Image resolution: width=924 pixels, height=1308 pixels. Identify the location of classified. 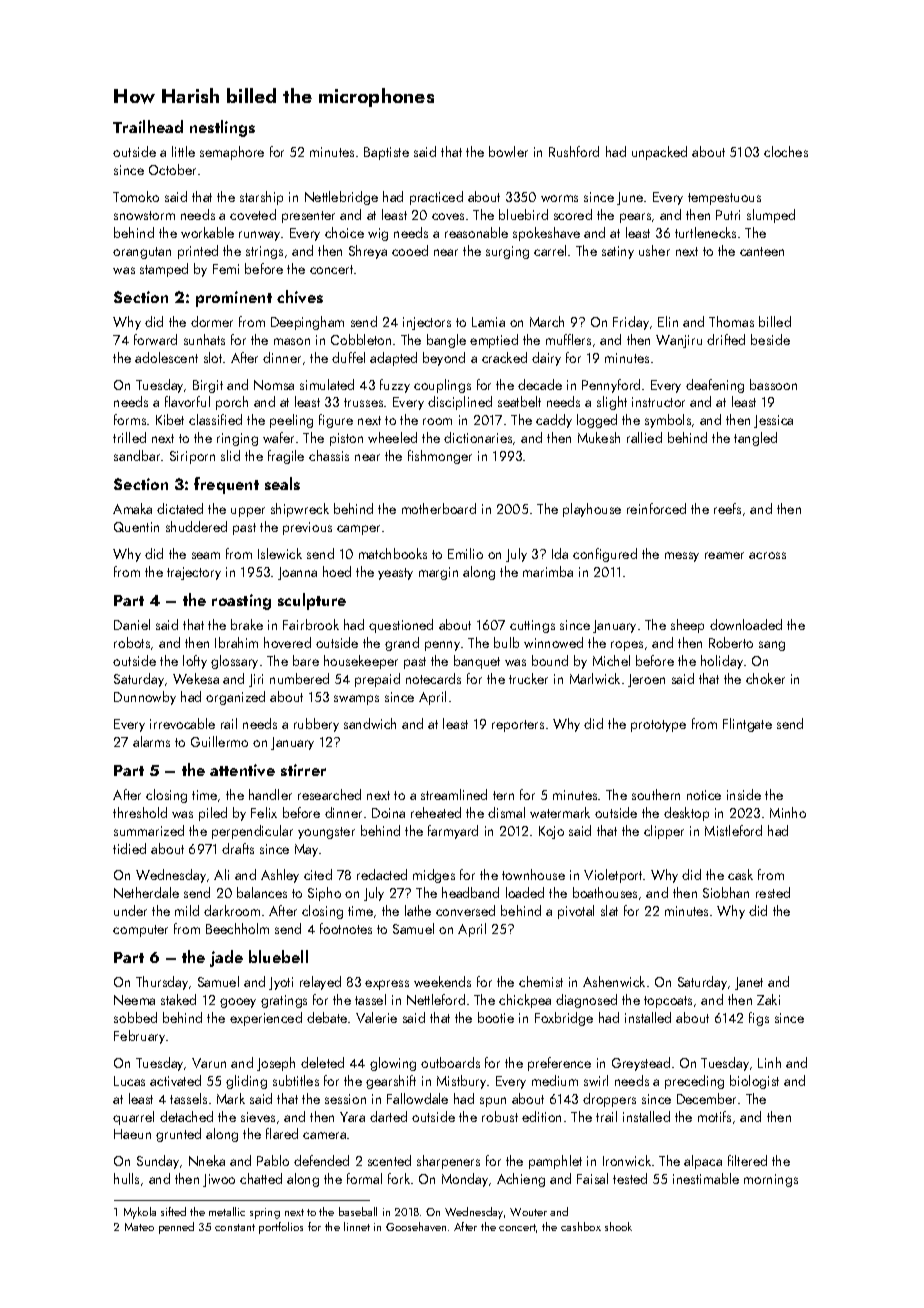
(215, 419).
